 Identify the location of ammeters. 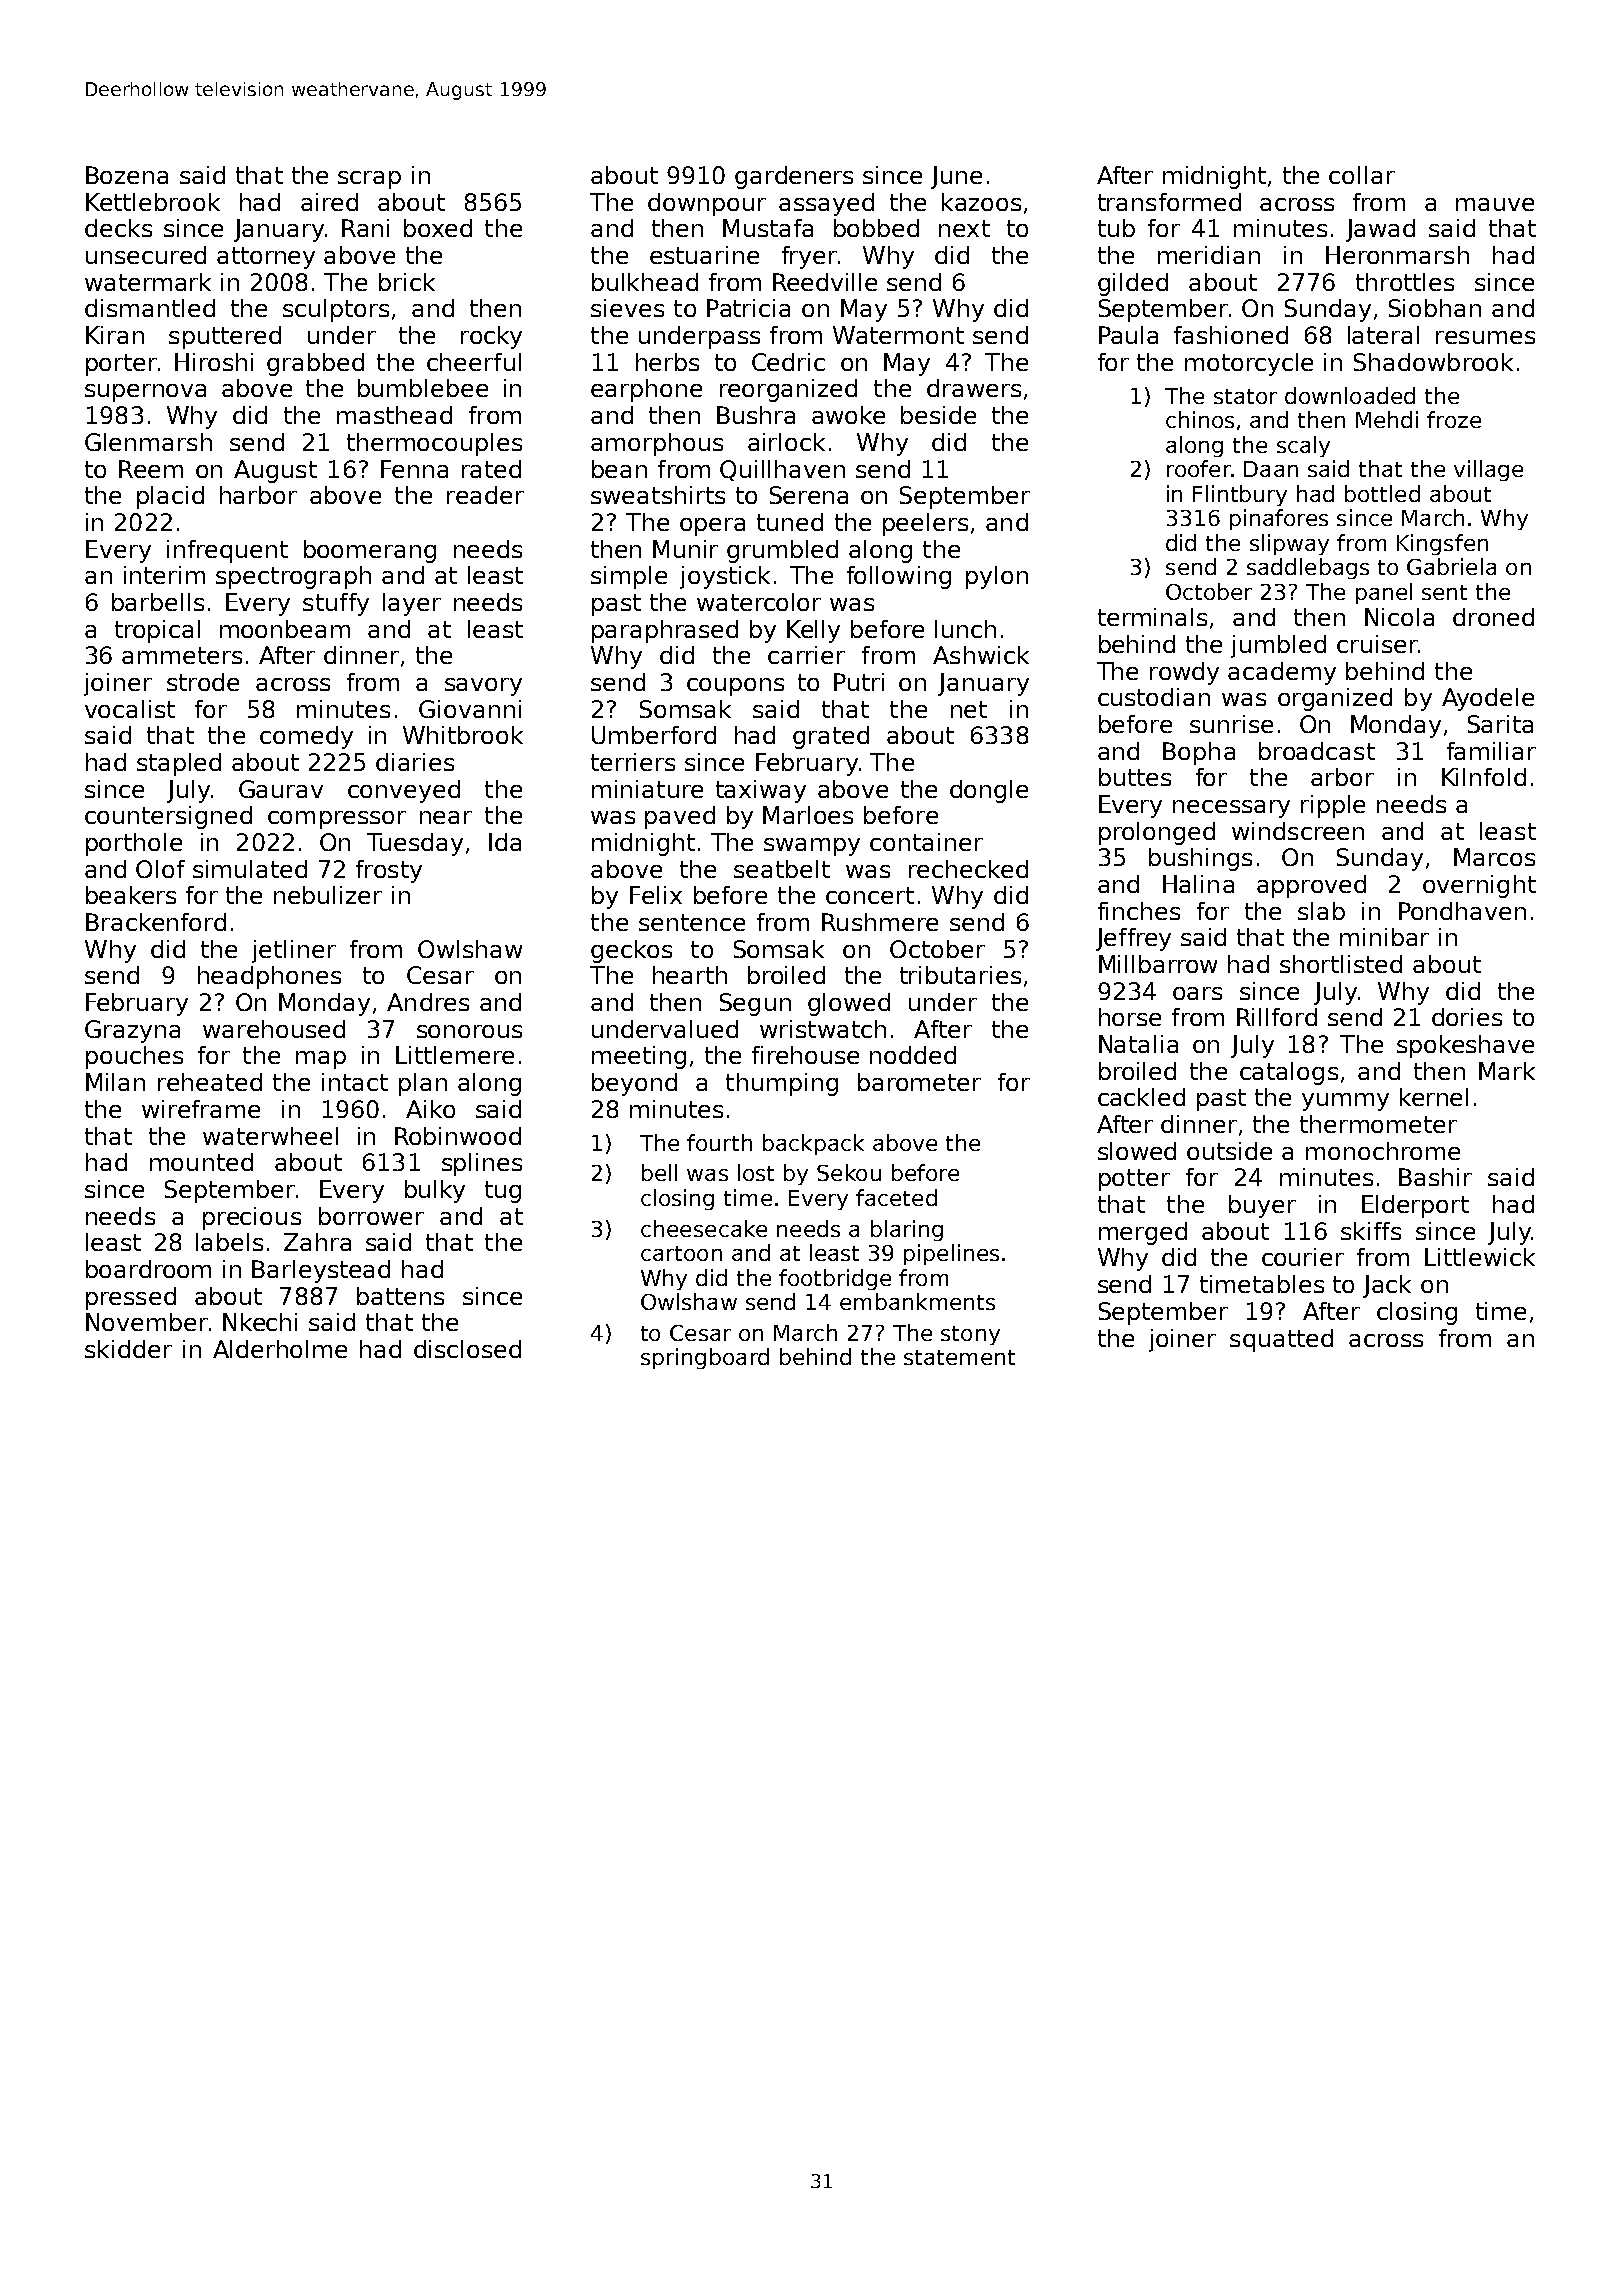
(182, 655).
